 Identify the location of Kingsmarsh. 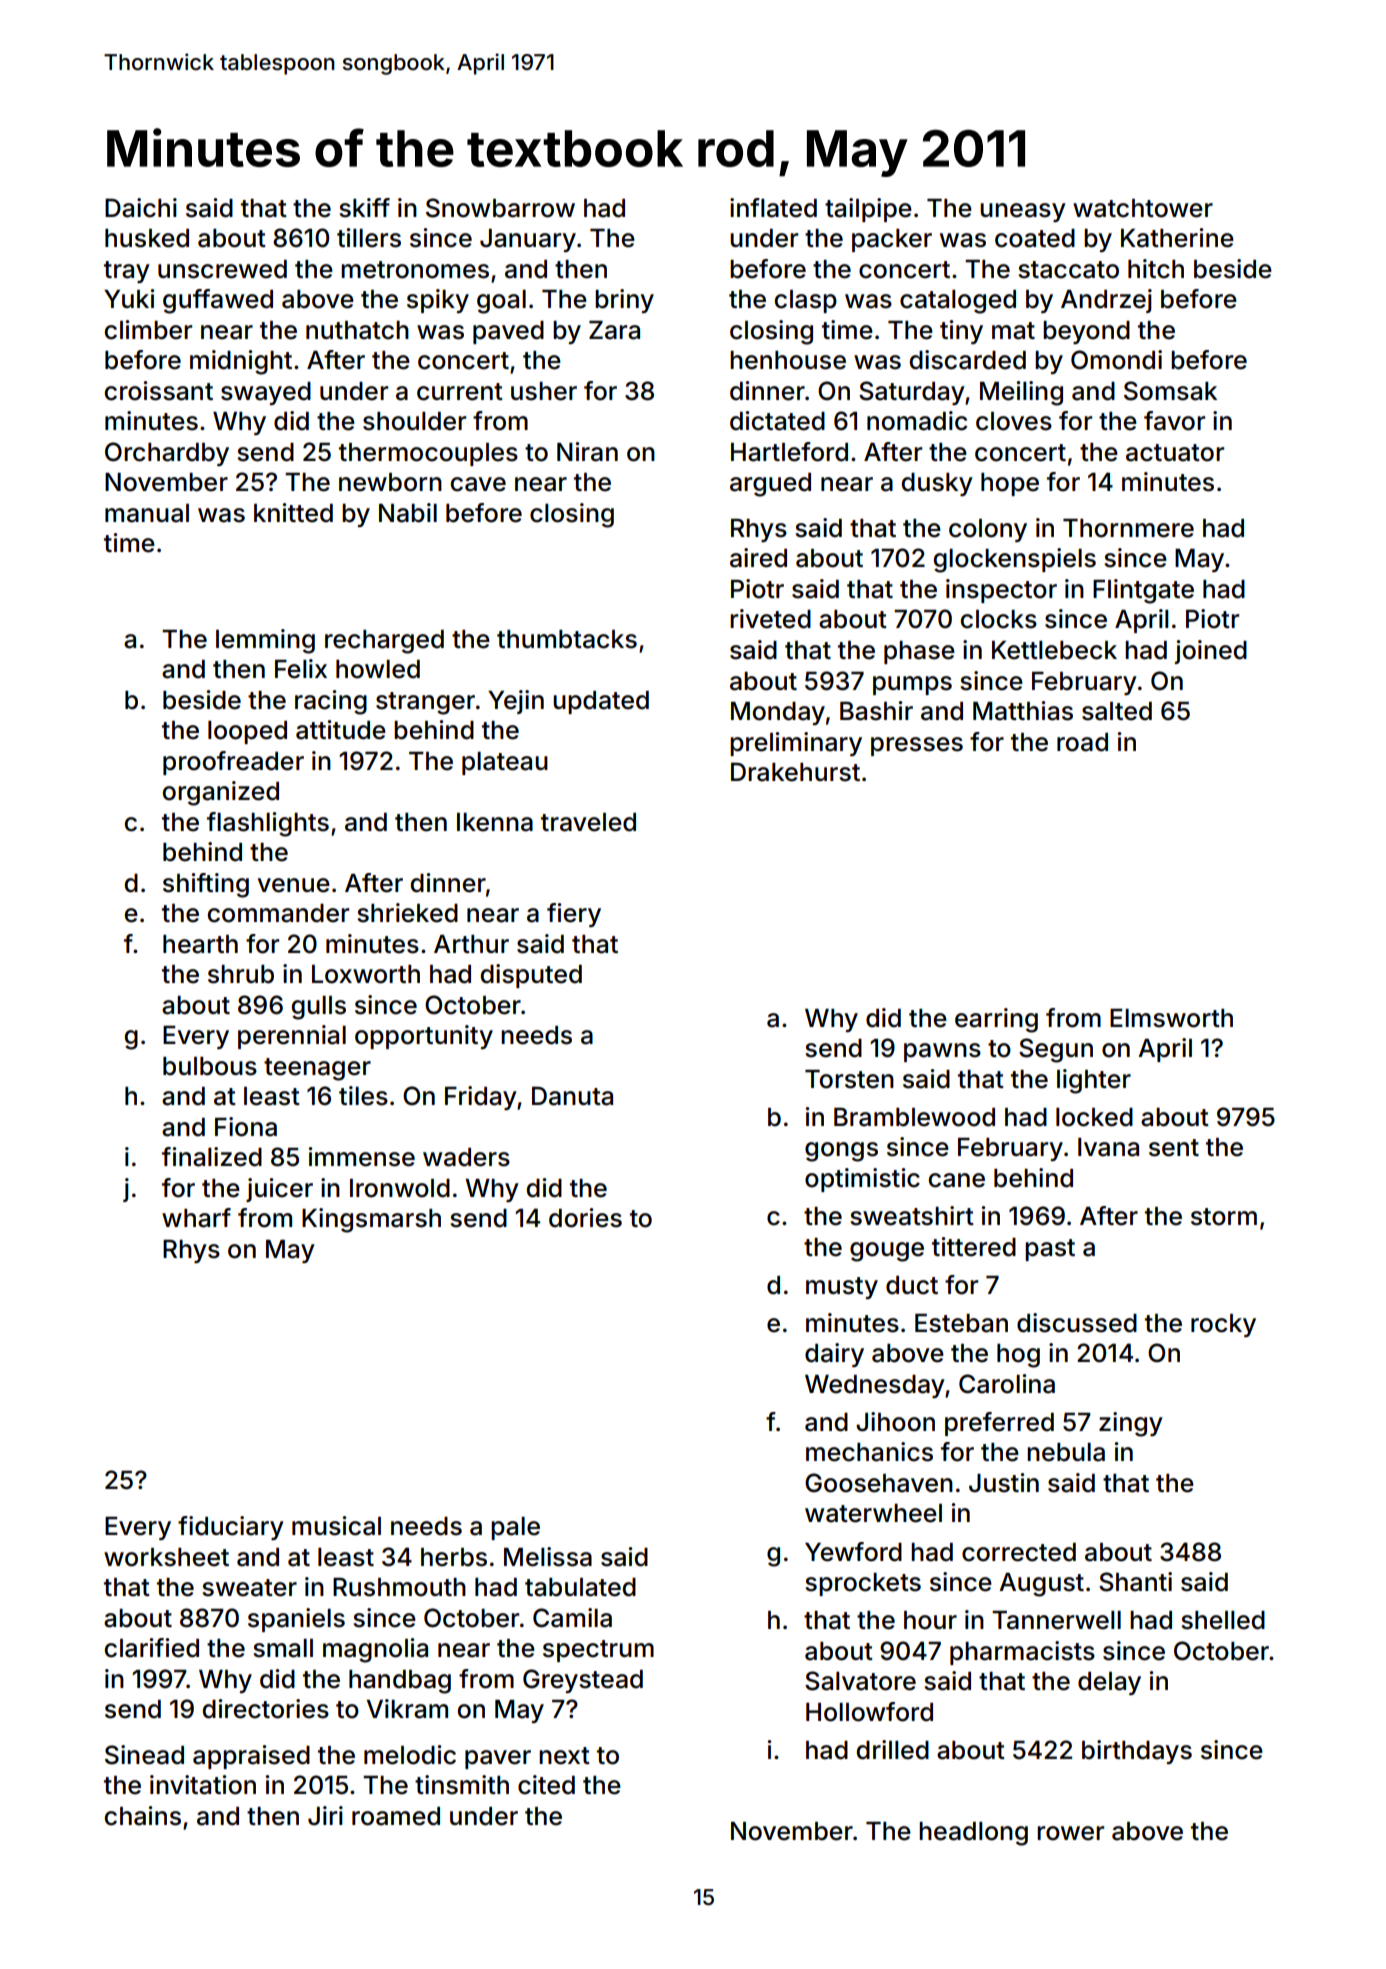
(371, 1220).
